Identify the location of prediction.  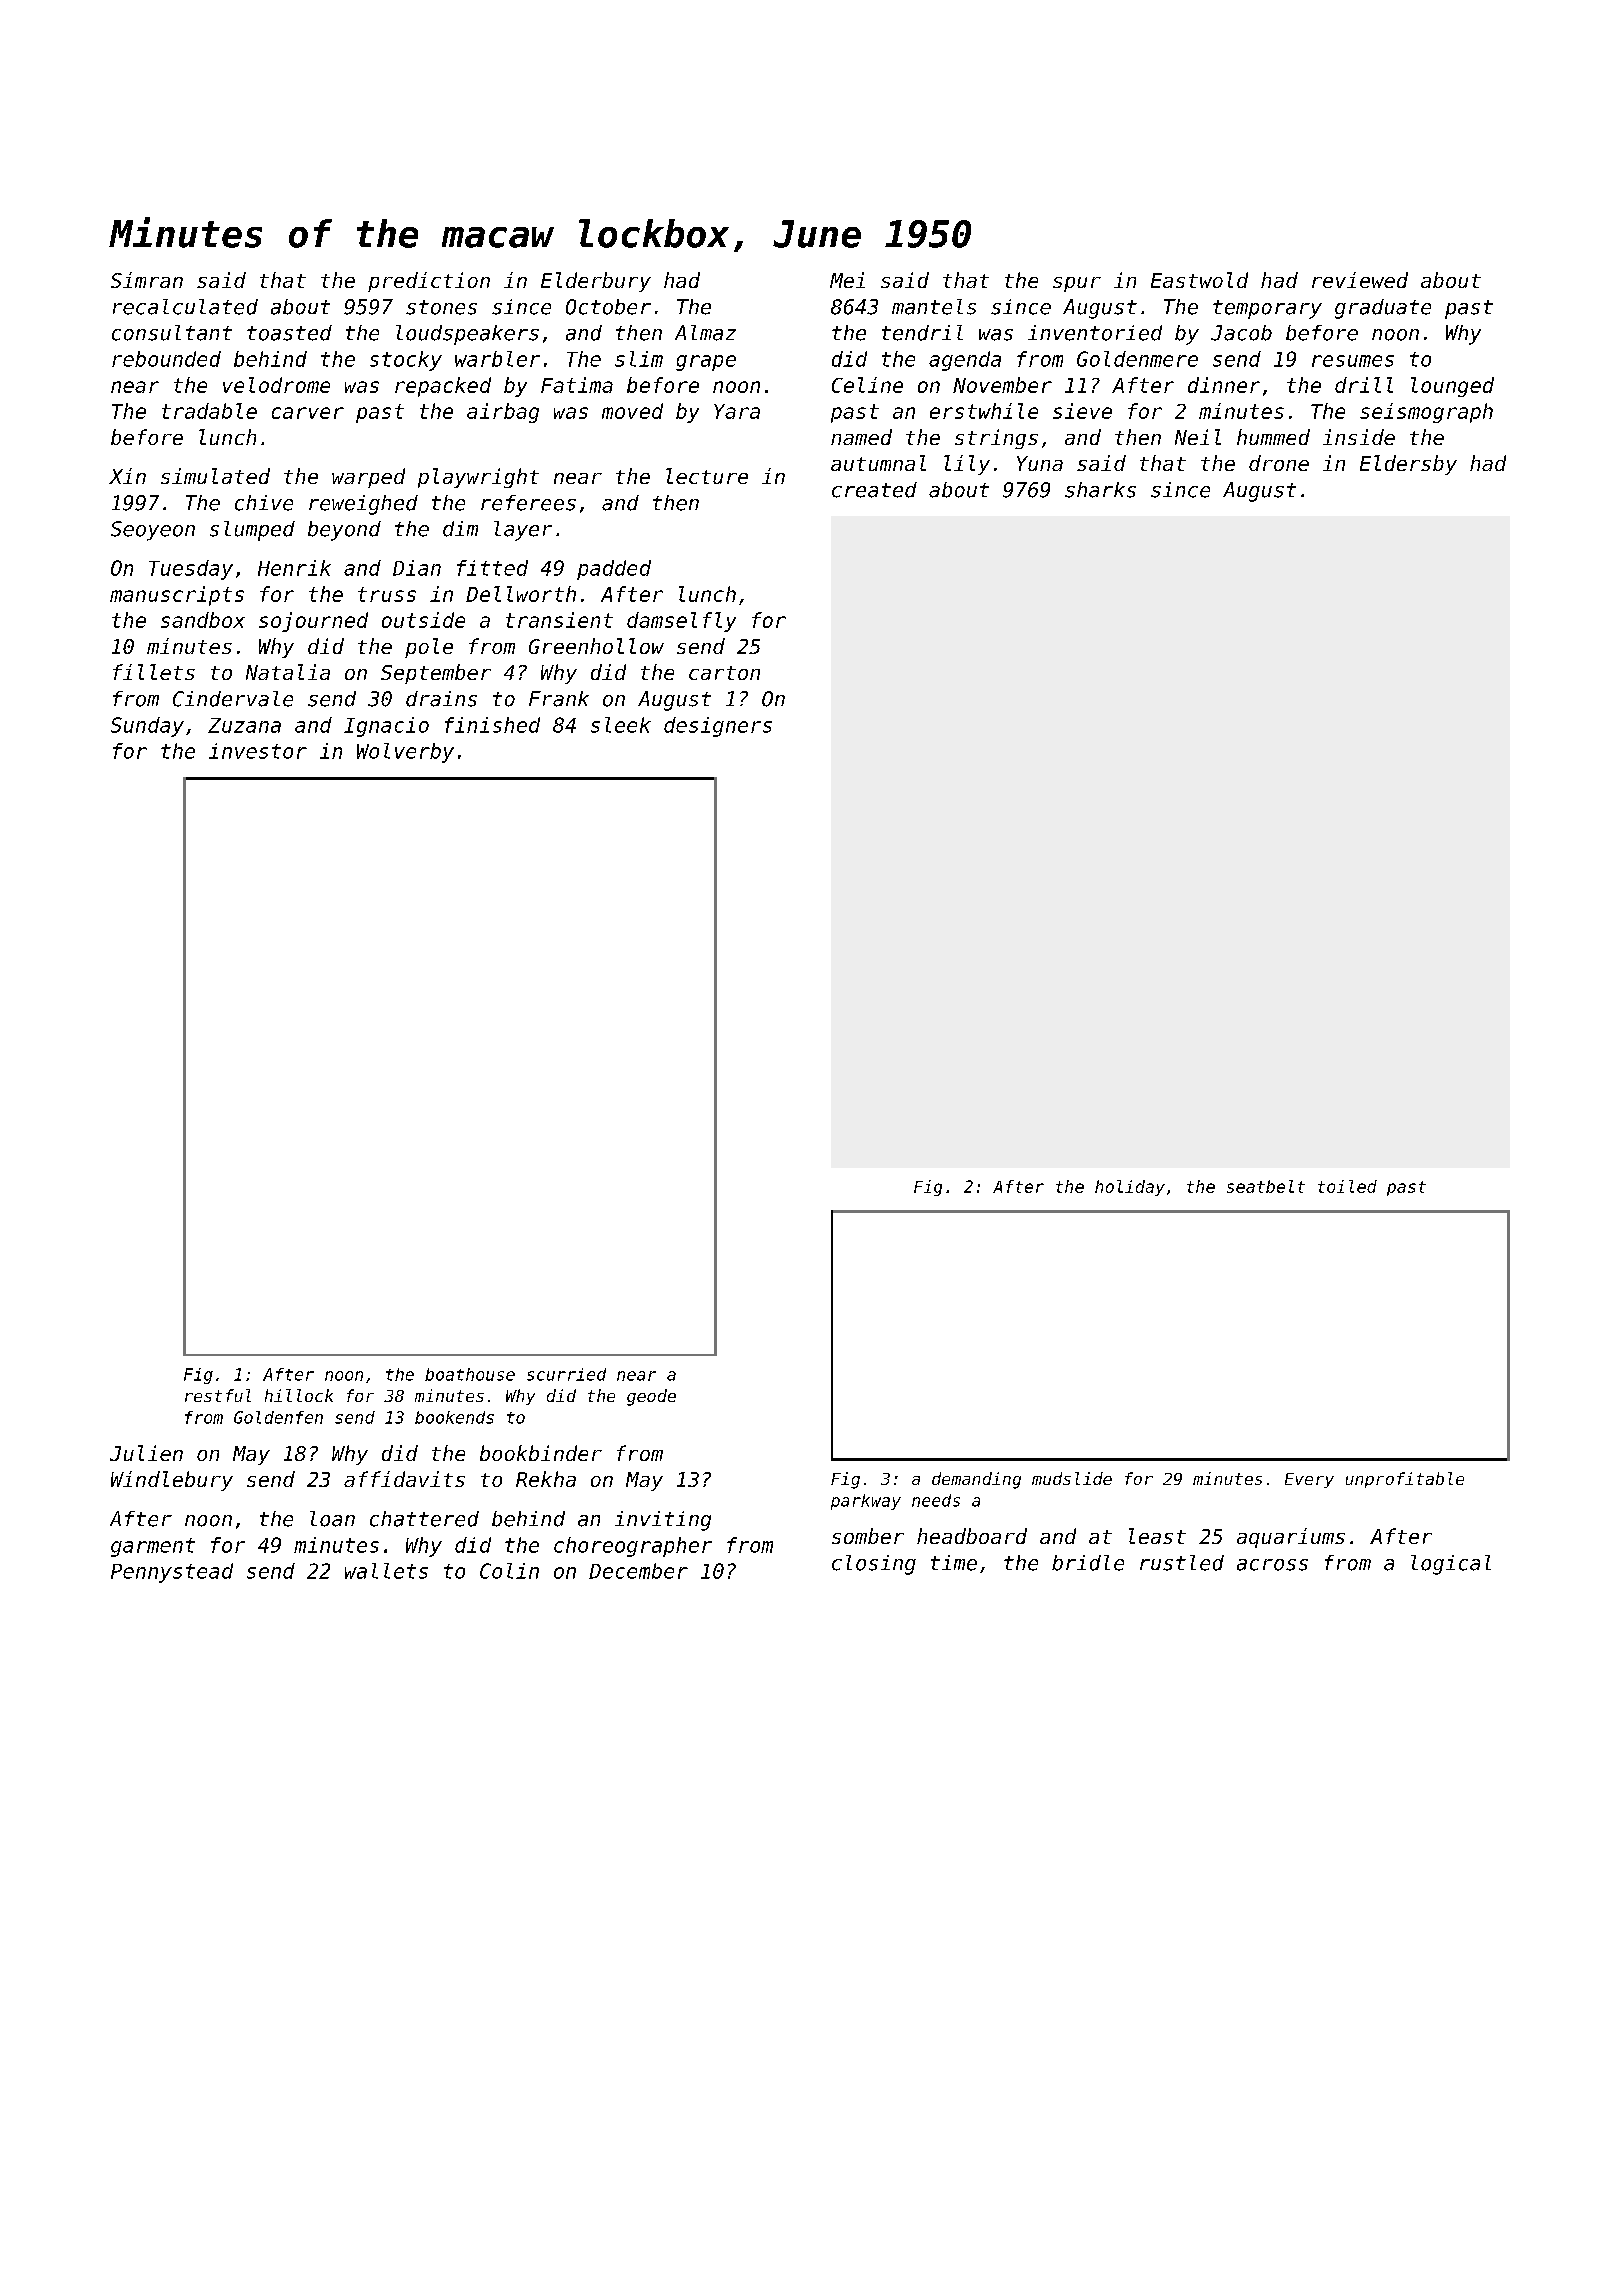
(429, 282).
